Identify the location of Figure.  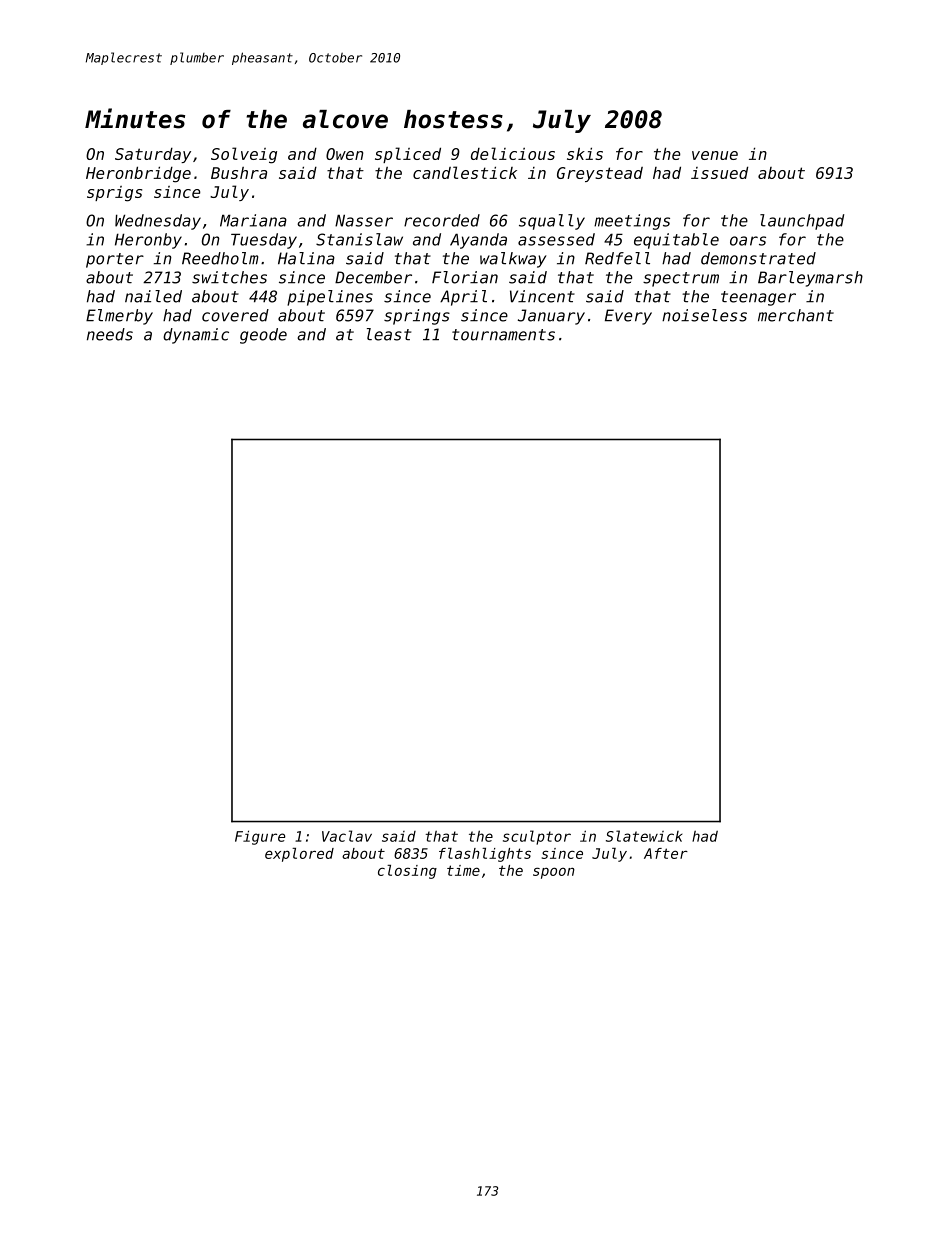
(260, 837).
